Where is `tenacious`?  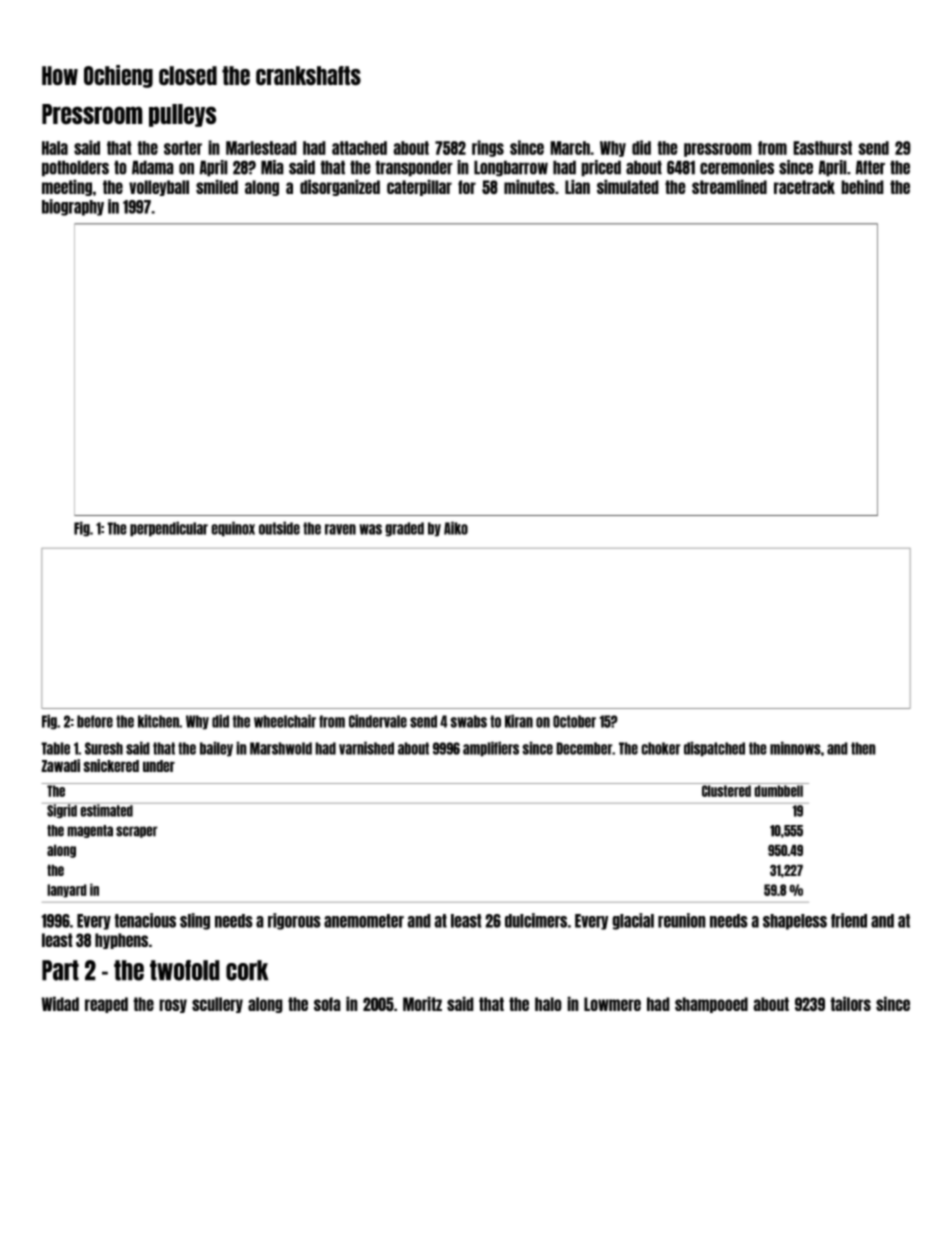
tenacious is located at coordinates (145, 920).
